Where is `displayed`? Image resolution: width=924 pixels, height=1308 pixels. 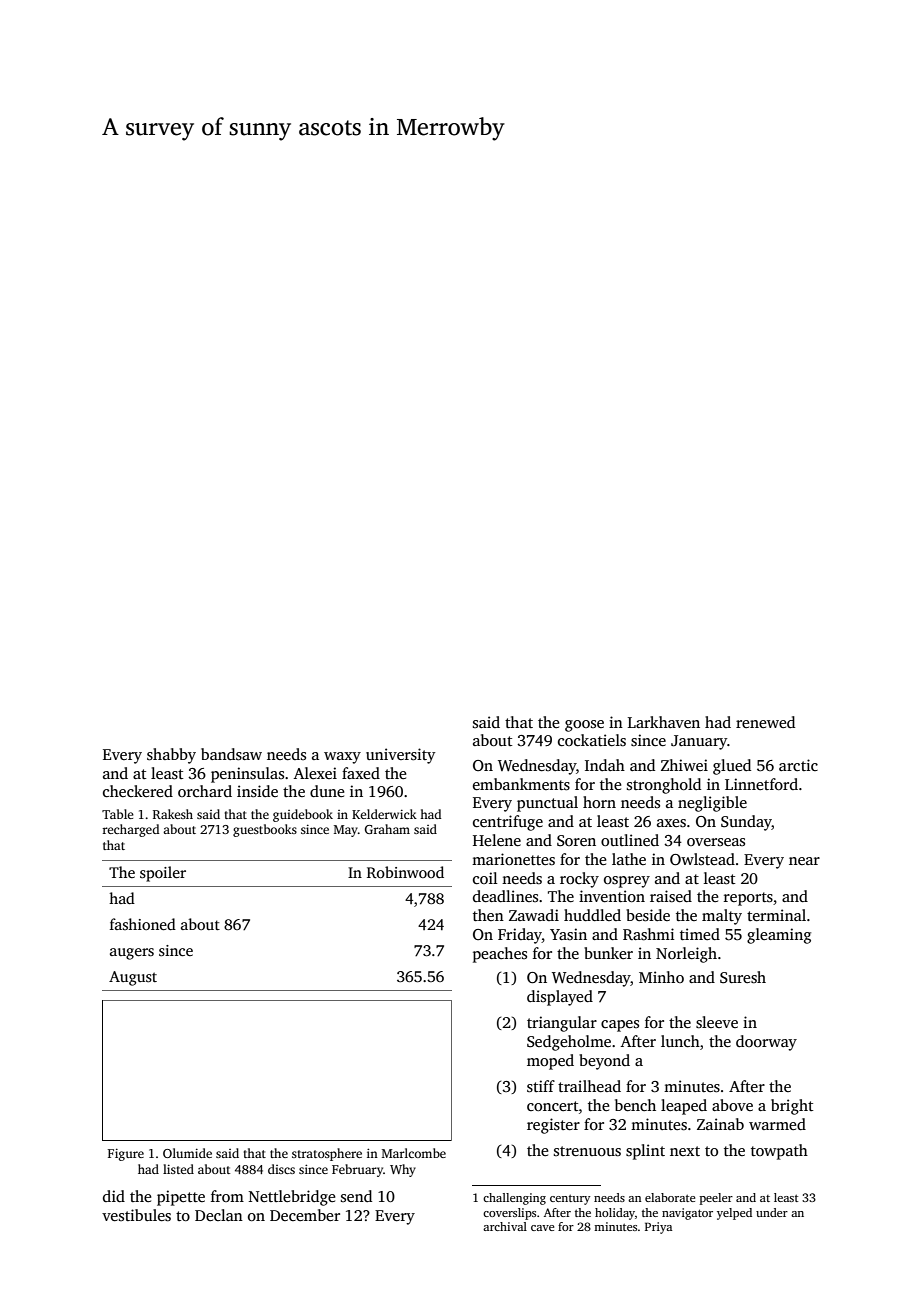 displayed is located at coordinates (560, 998).
